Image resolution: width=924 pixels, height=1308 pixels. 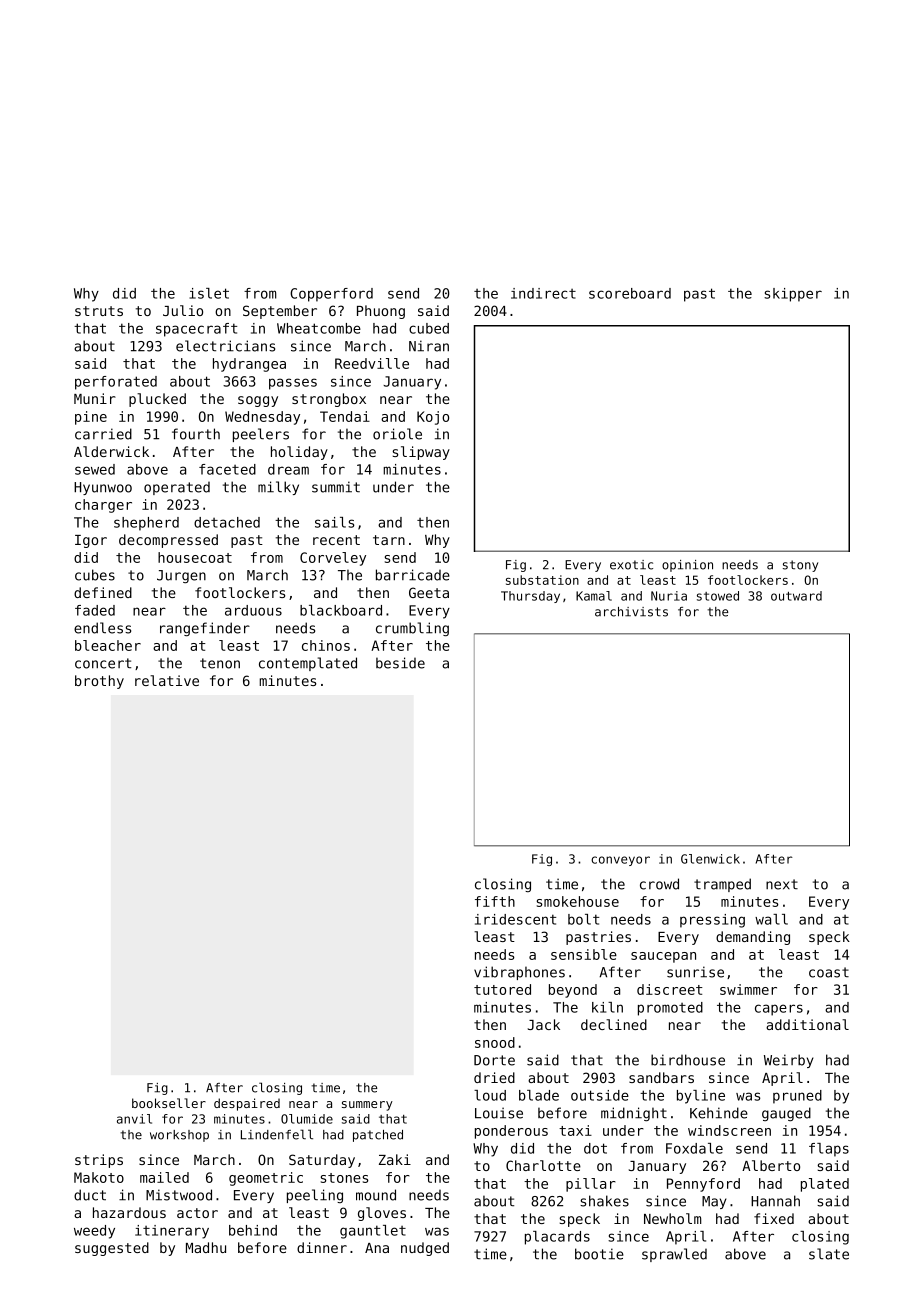 What do you see at coordinates (543, 293) in the image?
I see `indirect` at bounding box center [543, 293].
